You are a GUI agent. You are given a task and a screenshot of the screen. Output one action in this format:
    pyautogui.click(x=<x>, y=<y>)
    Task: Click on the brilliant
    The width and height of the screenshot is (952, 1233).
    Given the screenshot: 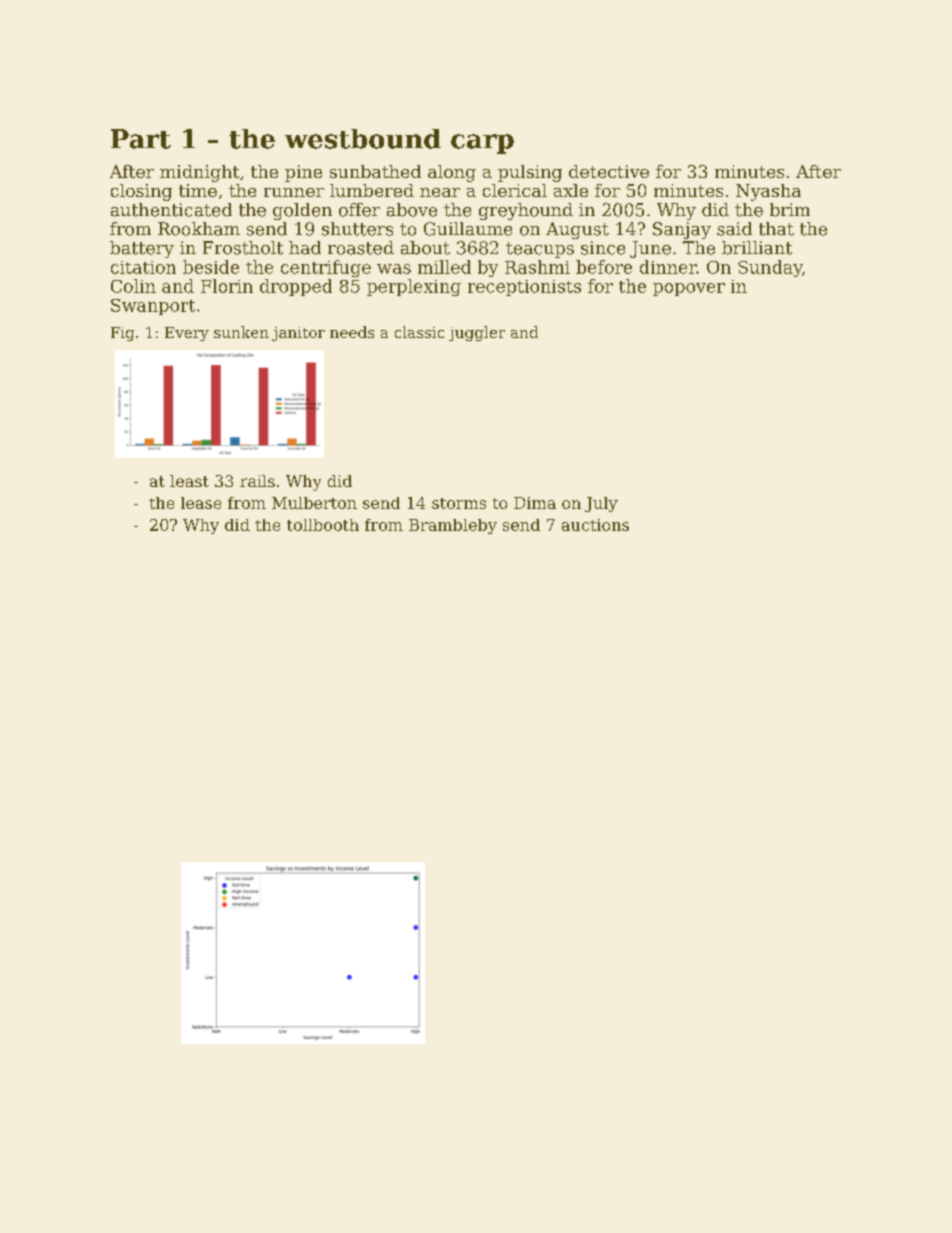 What is the action you would take?
    pyautogui.click(x=757, y=248)
